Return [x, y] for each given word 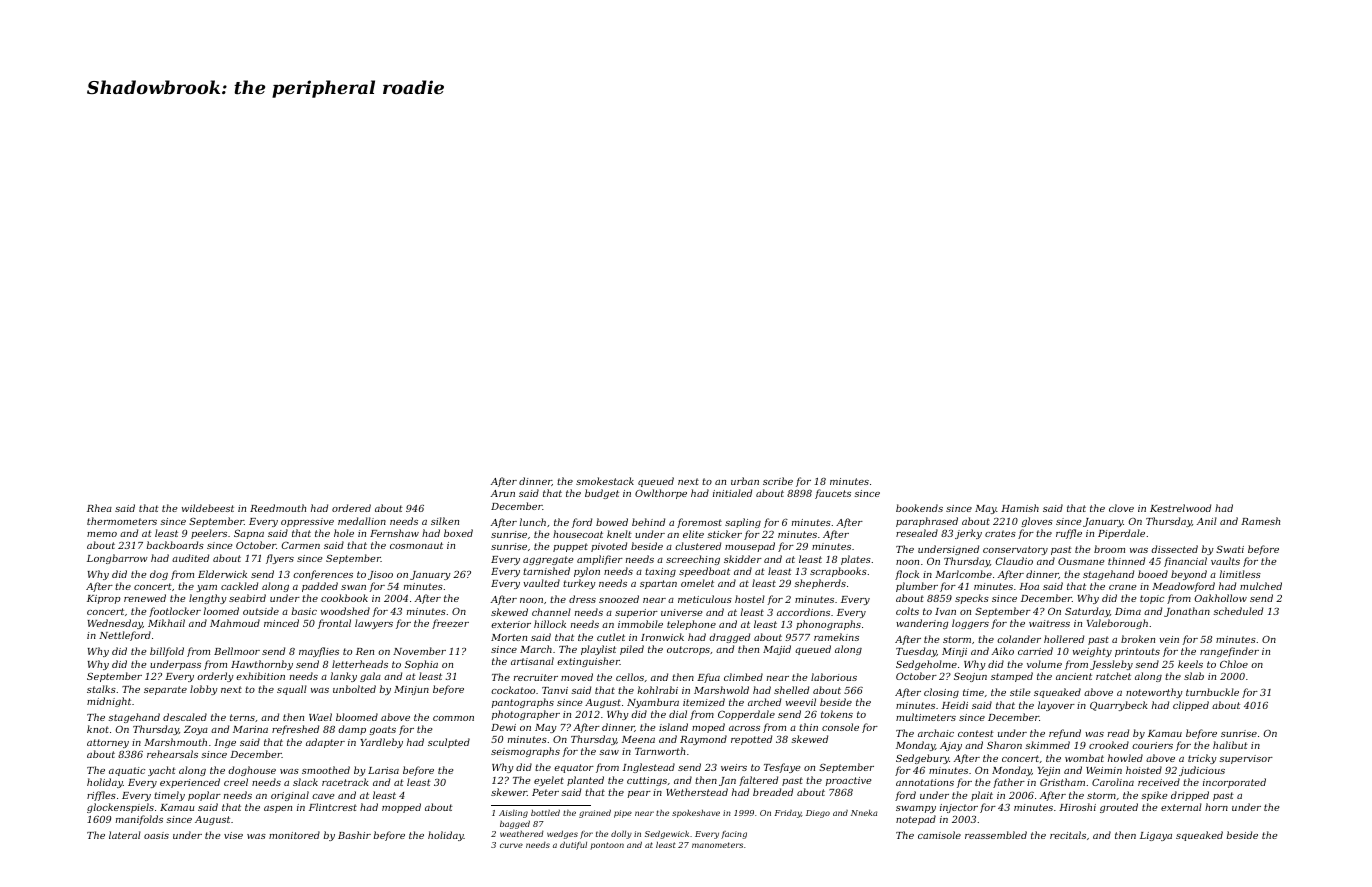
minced [281, 623]
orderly [215, 677]
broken [1138, 639]
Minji [954, 652]
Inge [225, 743]
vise [233, 835]
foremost [699, 523]
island [673, 727]
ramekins [836, 637]
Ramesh [1260, 521]
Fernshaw [394, 533]
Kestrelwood [1180, 508]
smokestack [605, 481]
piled [632, 650]
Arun [503, 493]
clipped [1191, 706]
